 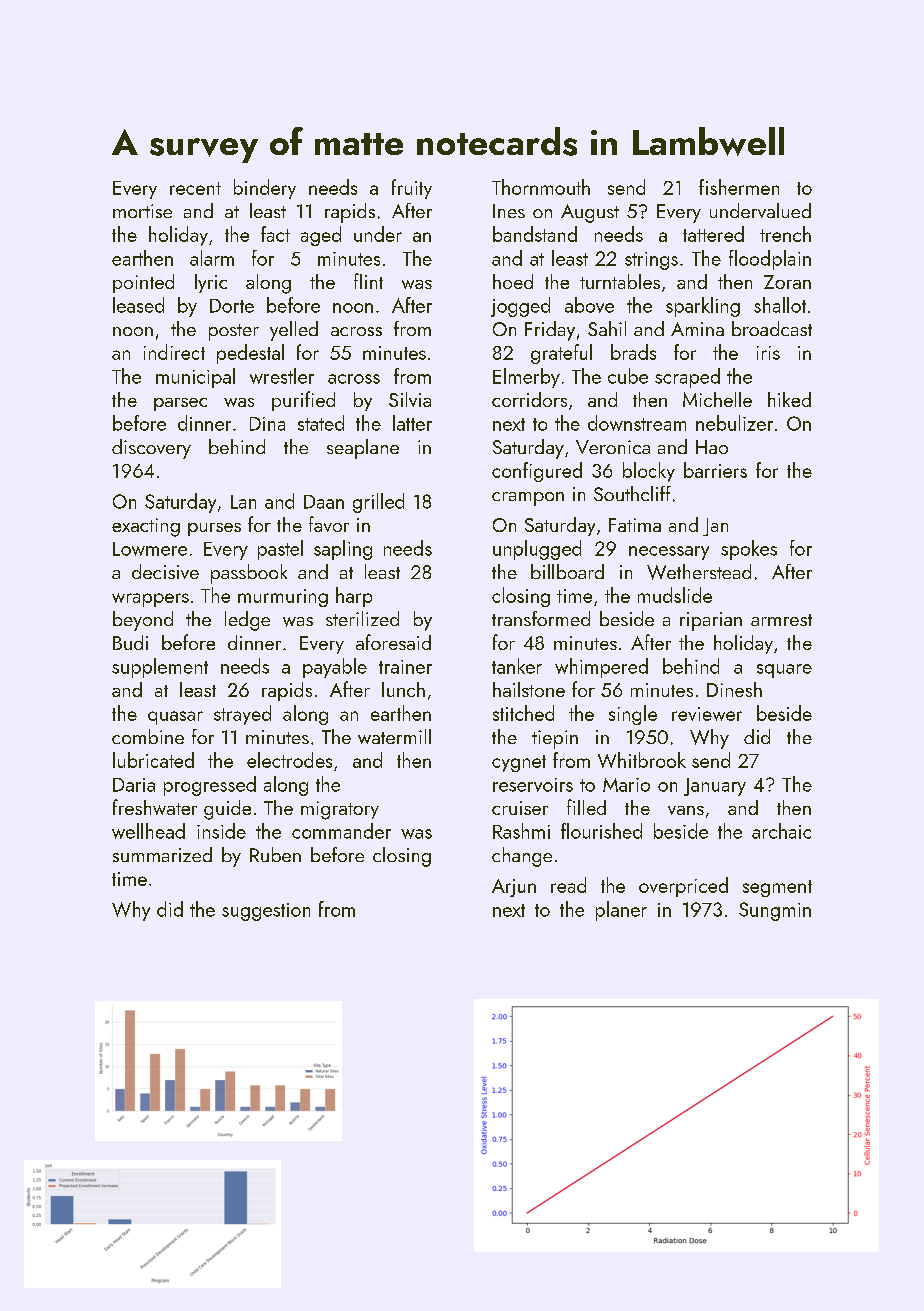 I want to click on billboard, so click(x=567, y=571).
